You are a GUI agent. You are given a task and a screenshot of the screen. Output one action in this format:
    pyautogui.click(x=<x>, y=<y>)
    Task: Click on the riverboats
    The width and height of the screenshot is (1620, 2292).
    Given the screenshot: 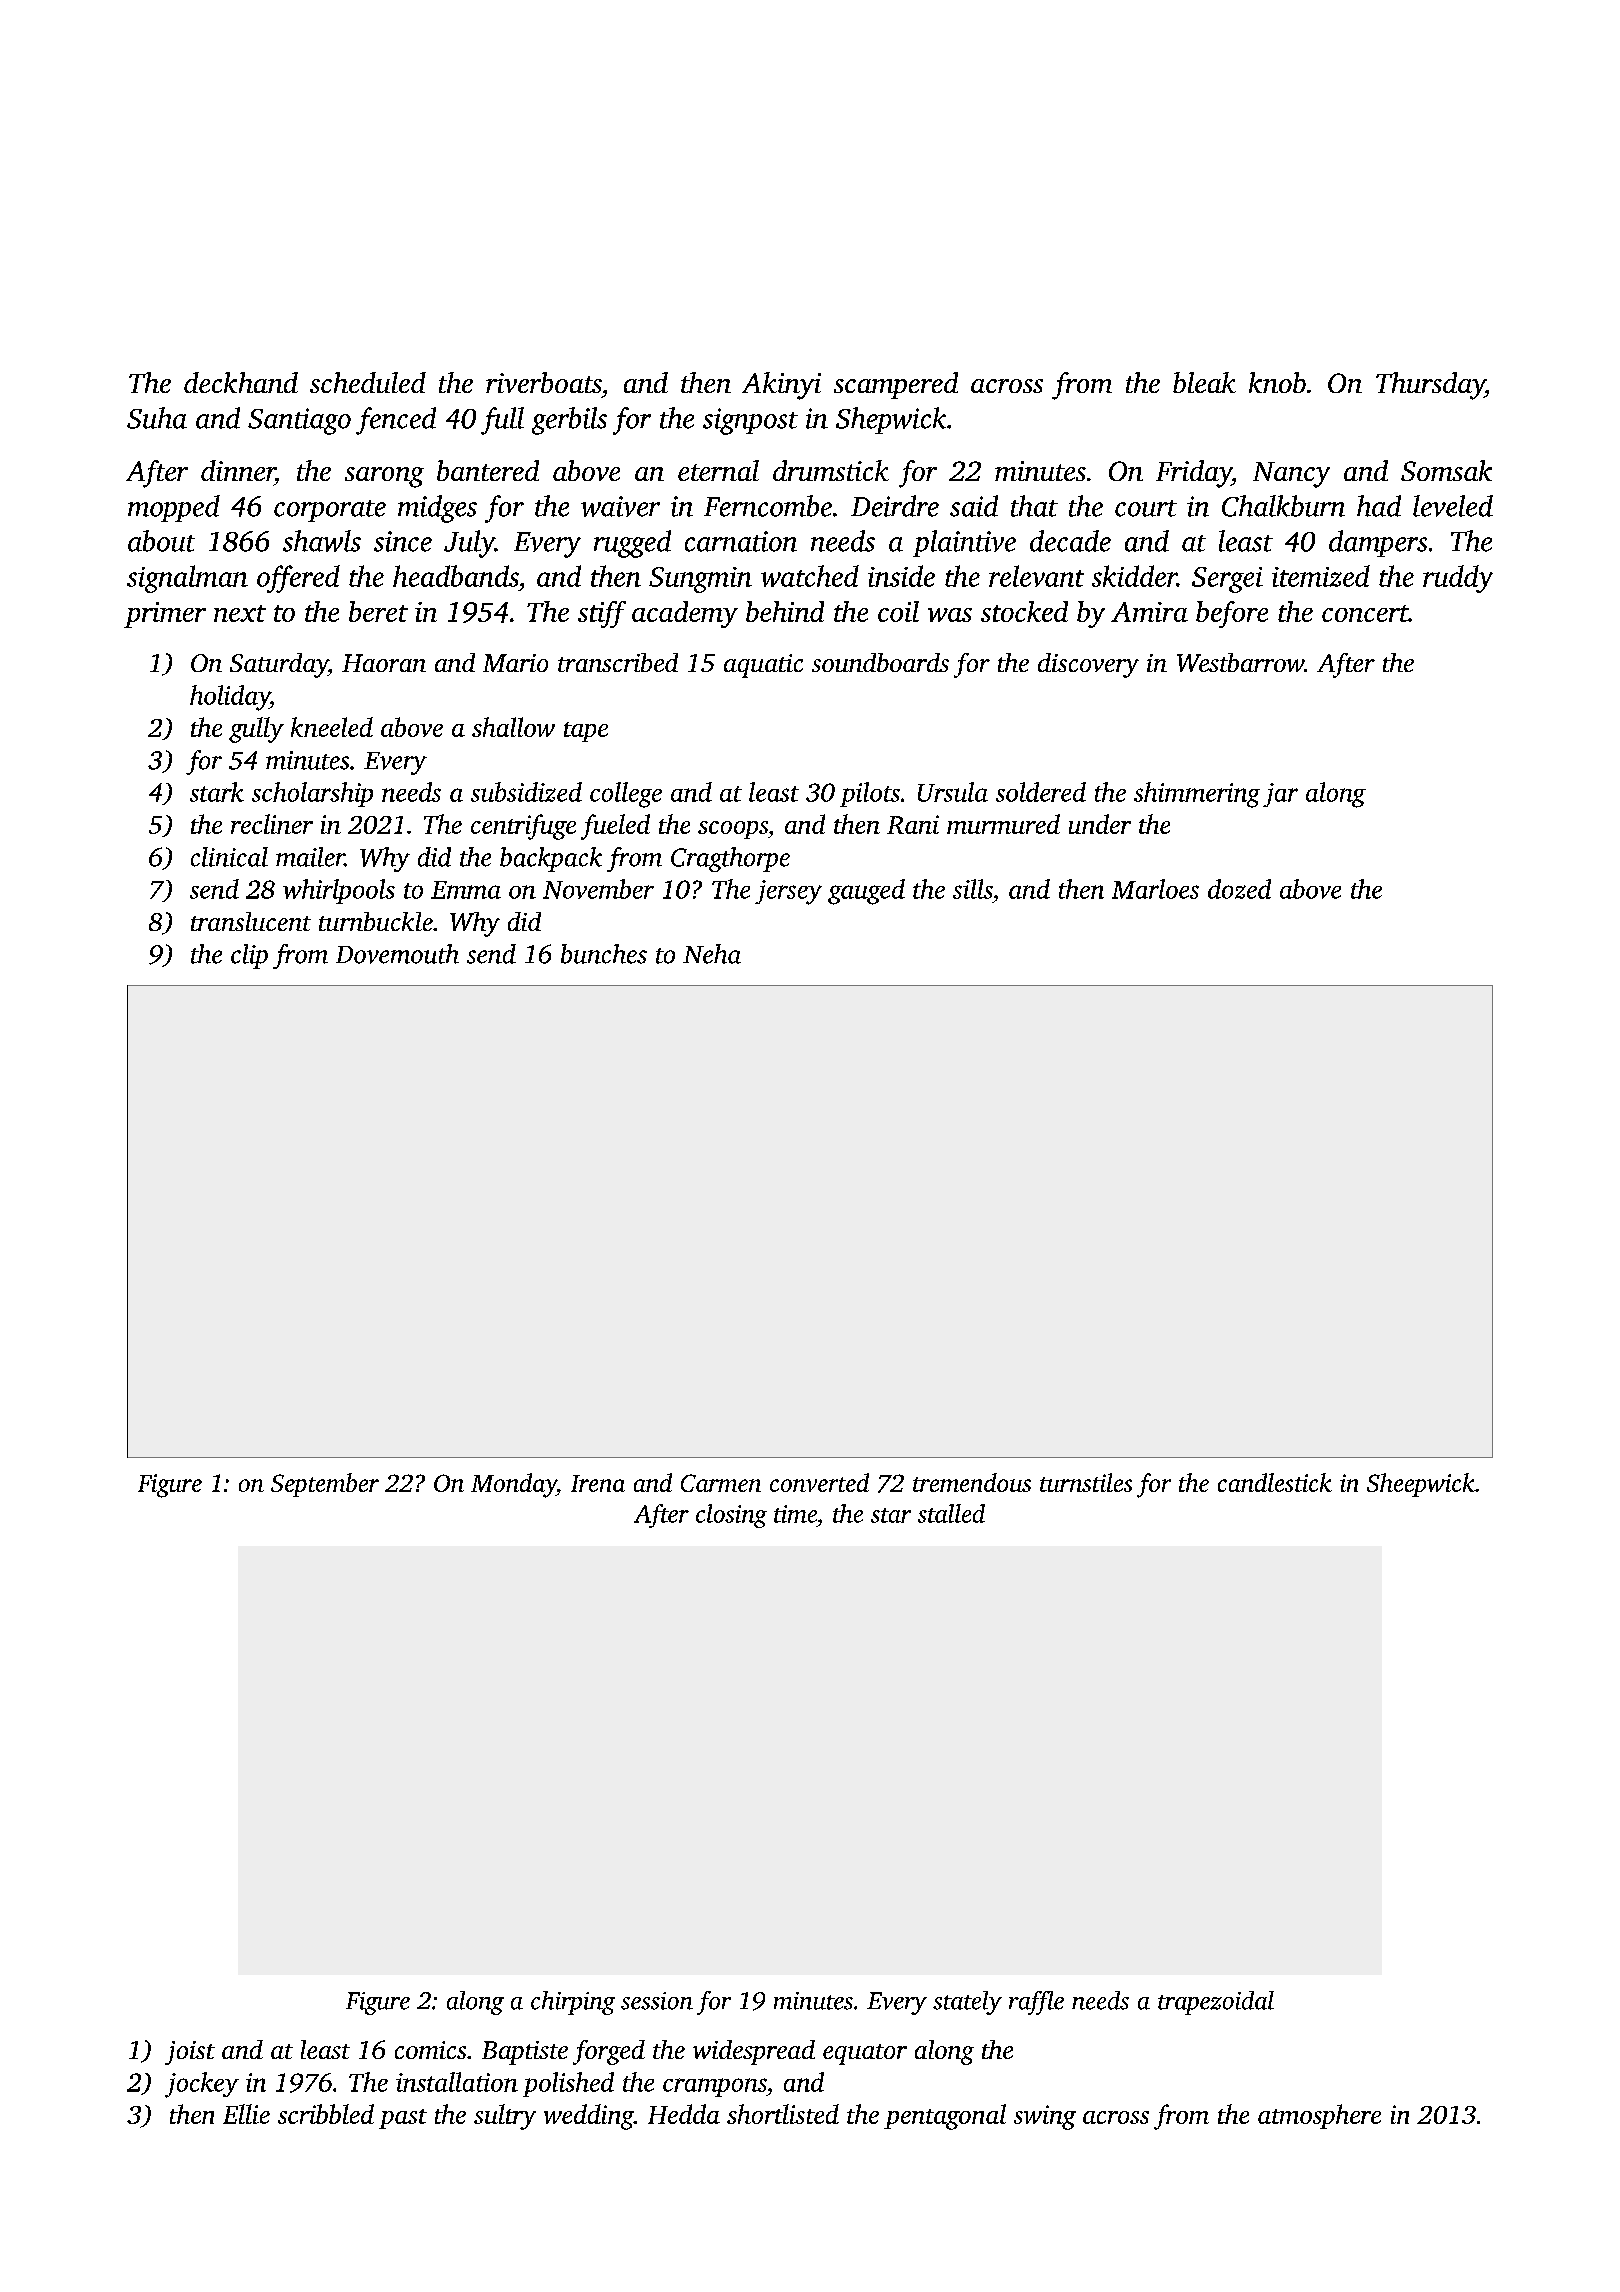 What is the action you would take?
    pyautogui.click(x=544, y=382)
